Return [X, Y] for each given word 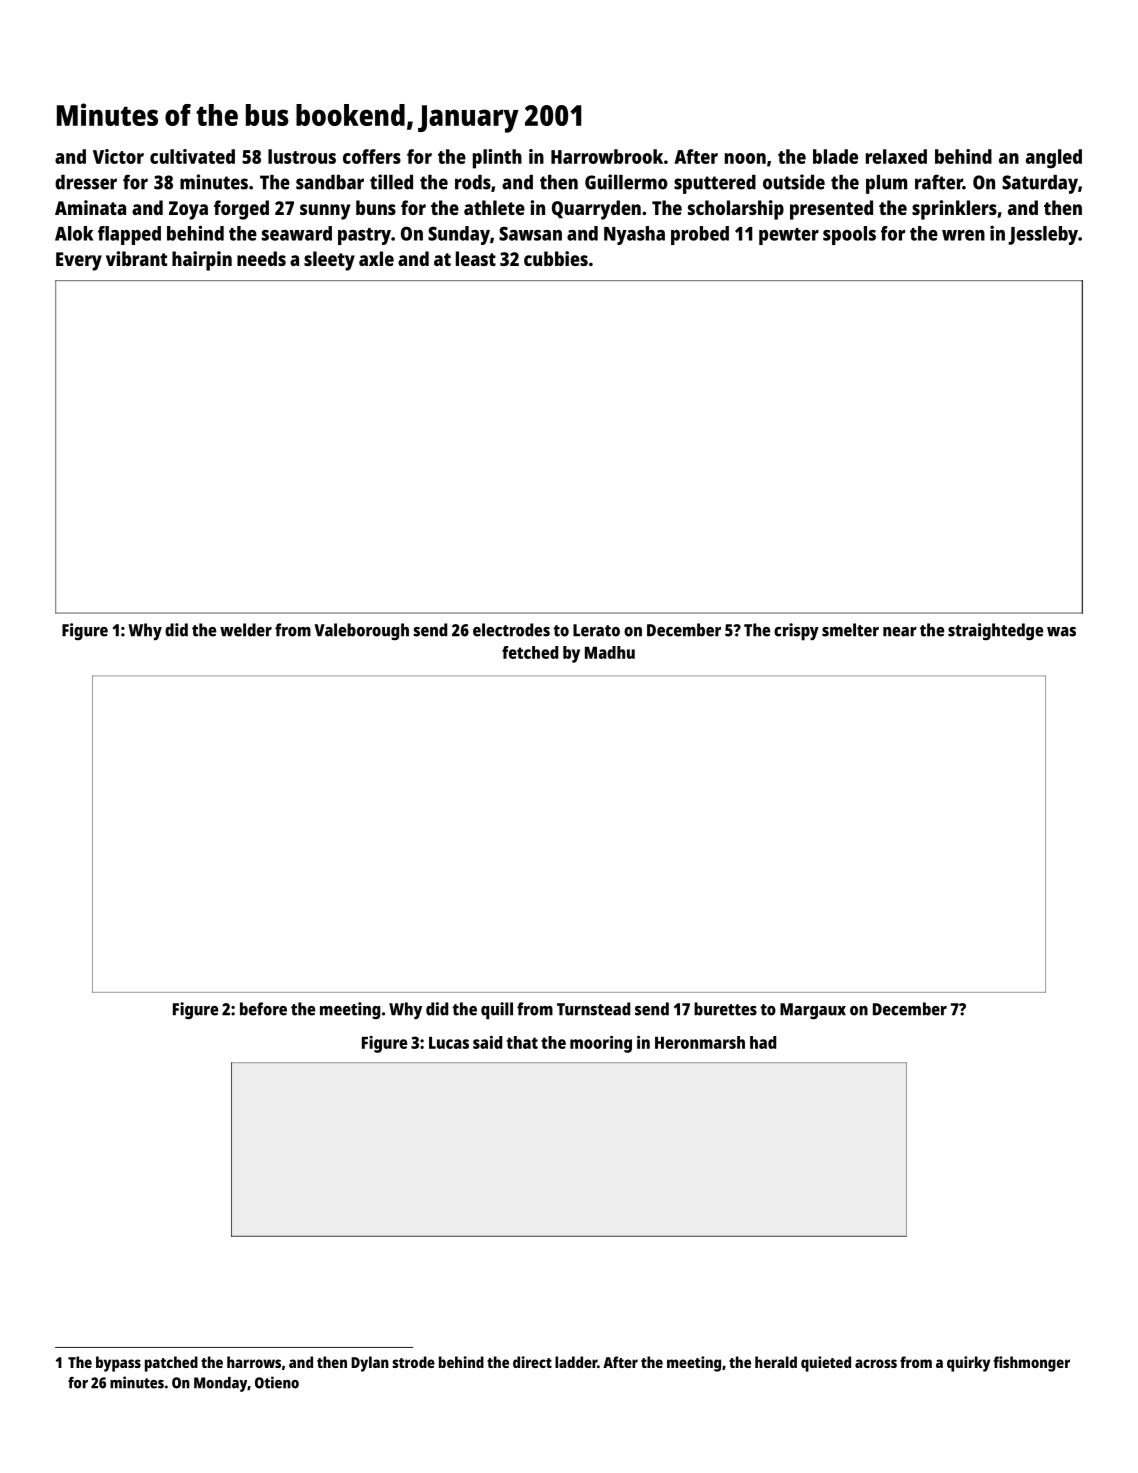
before [263, 1009]
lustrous [302, 156]
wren [963, 235]
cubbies [556, 258]
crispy [796, 632]
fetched [530, 652]
